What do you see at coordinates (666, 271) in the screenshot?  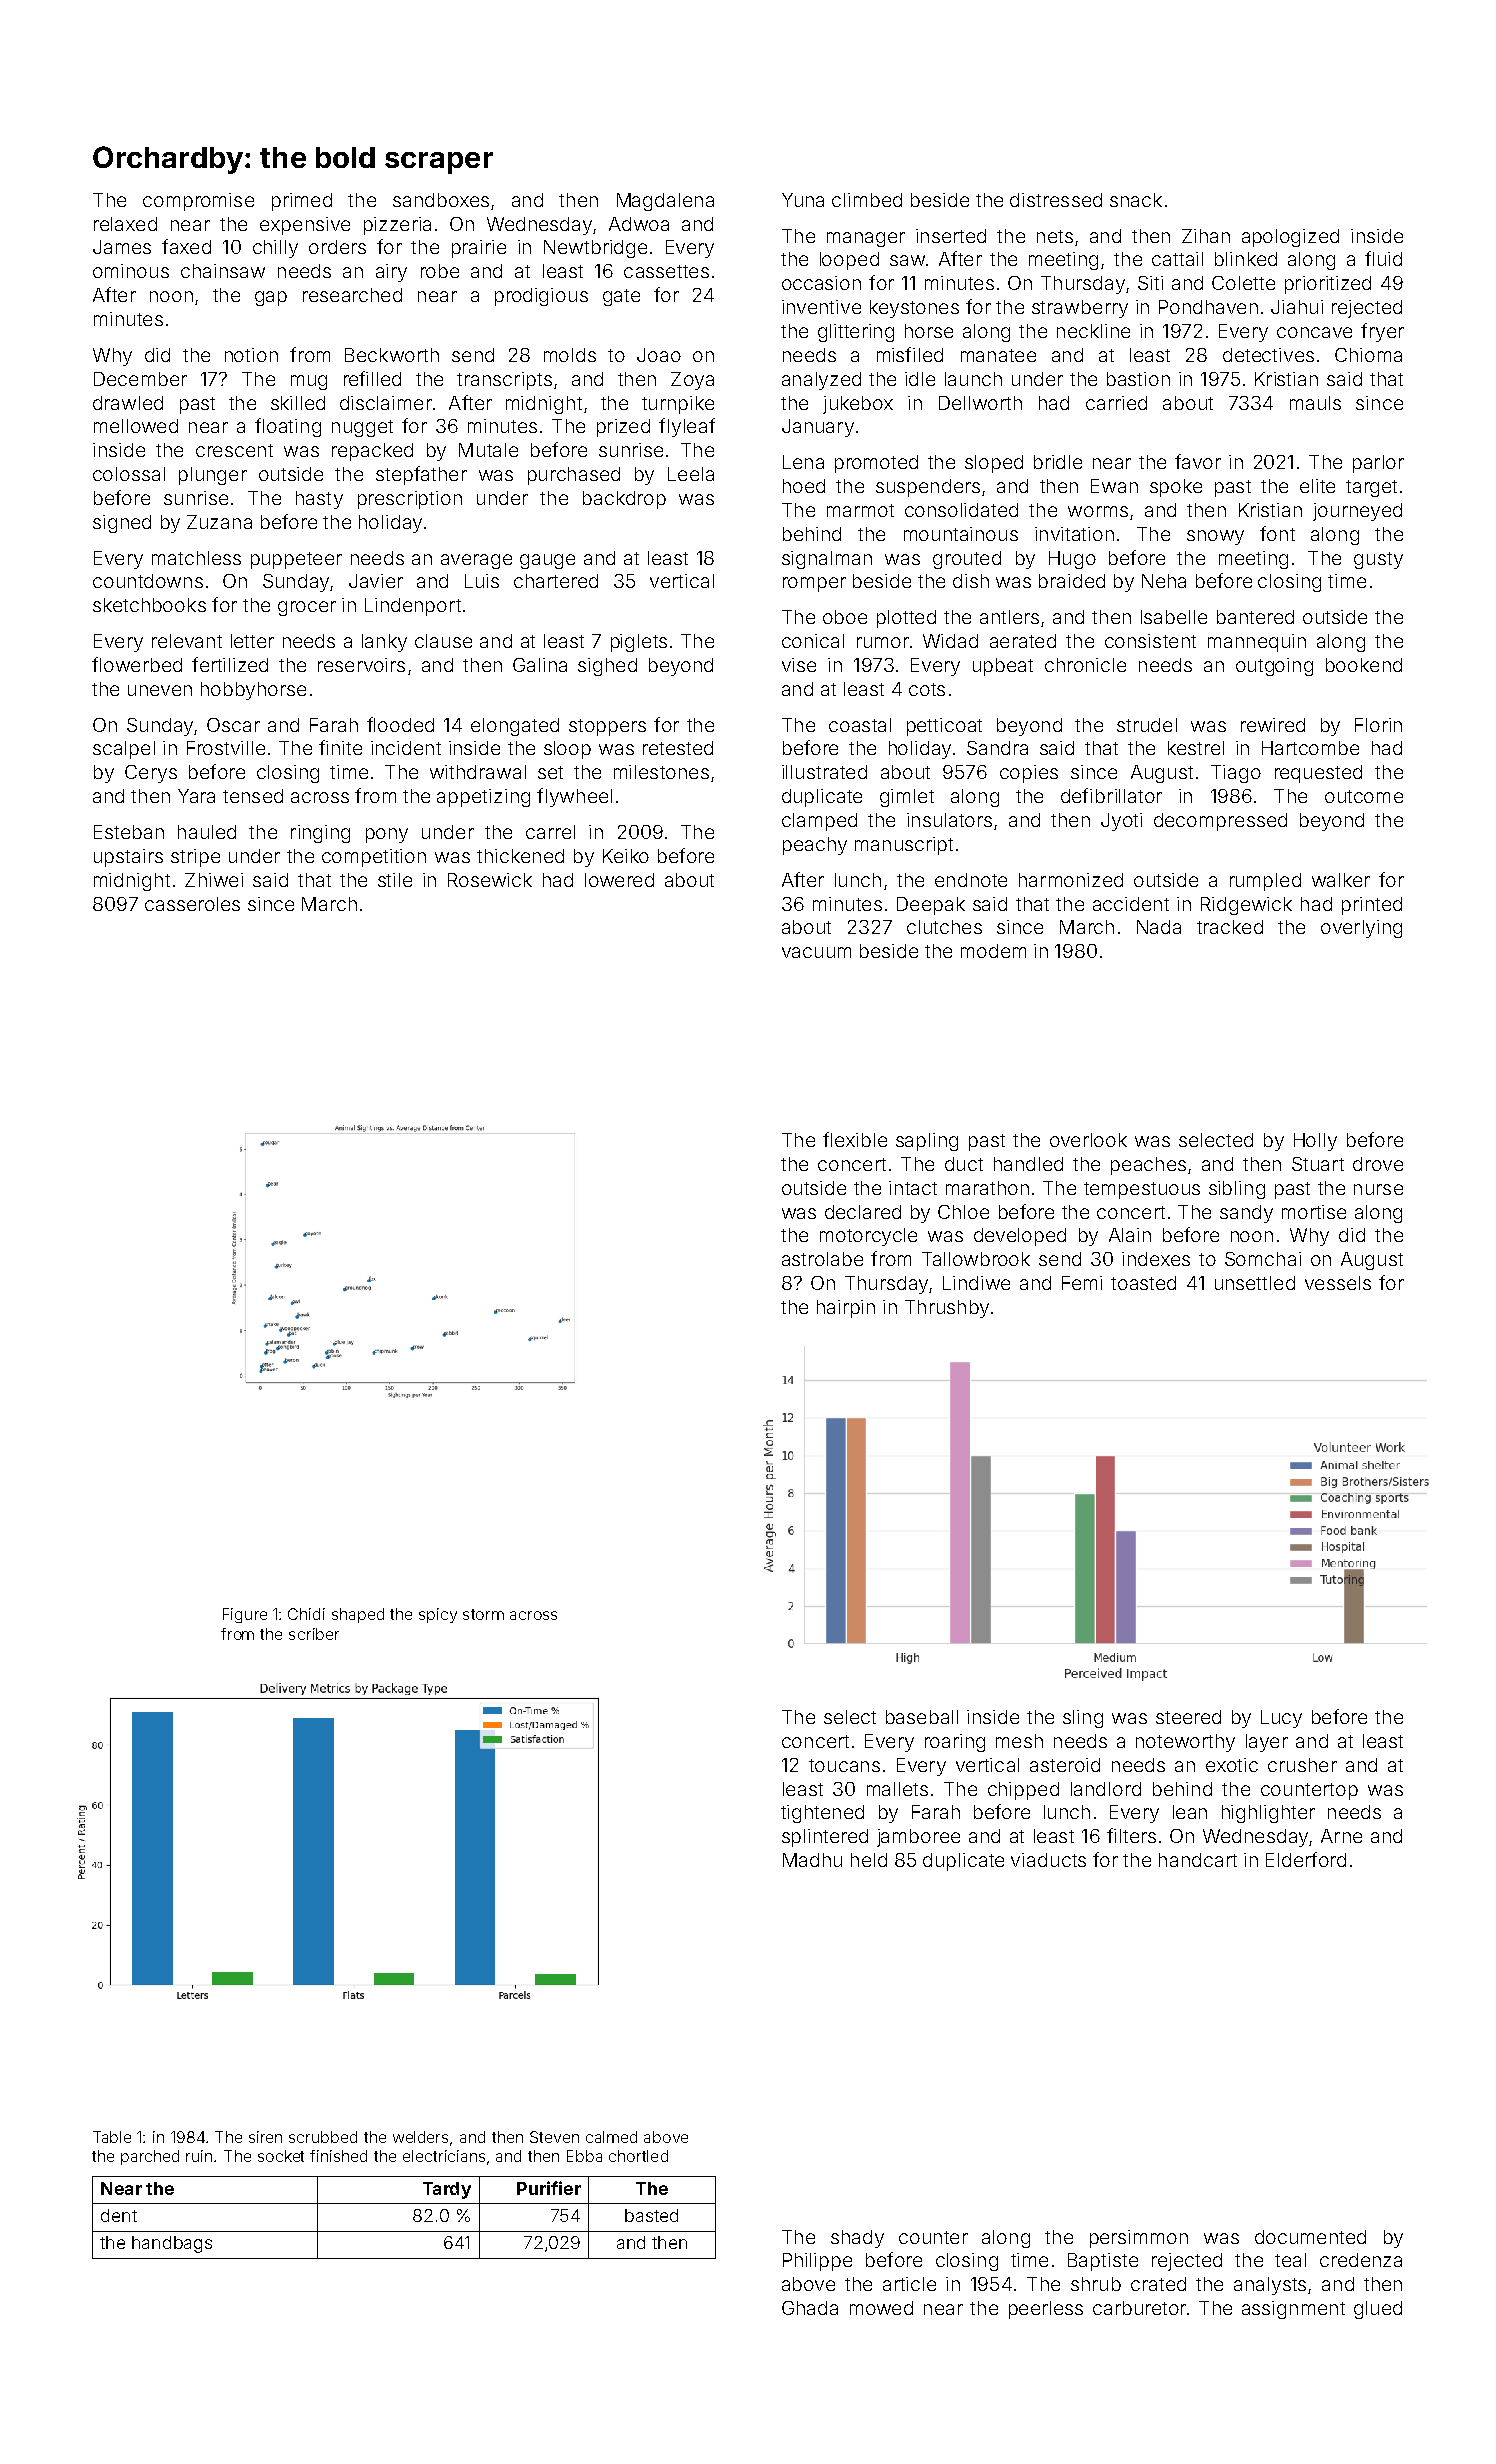 I see `cassettes` at bounding box center [666, 271].
